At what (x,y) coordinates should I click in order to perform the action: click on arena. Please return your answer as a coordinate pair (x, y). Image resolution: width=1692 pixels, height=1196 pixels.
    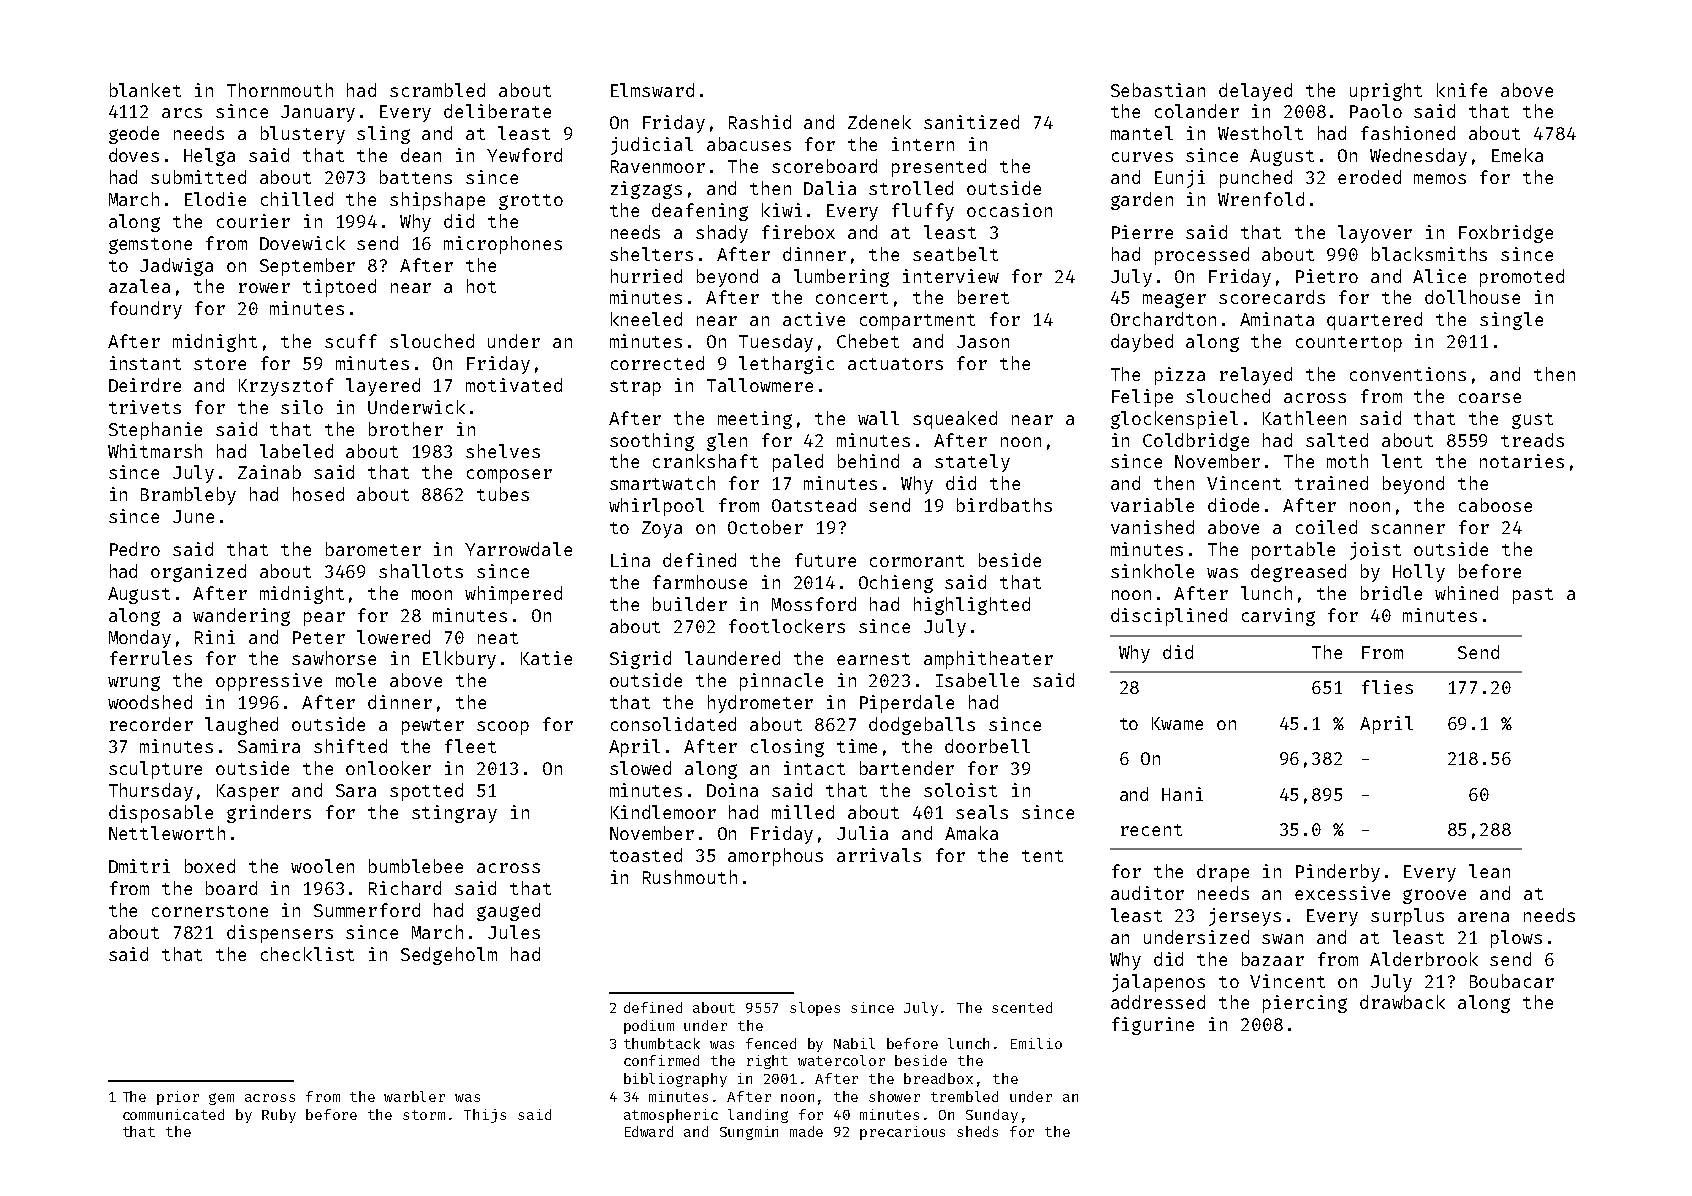
    Looking at the image, I should click on (1483, 917).
